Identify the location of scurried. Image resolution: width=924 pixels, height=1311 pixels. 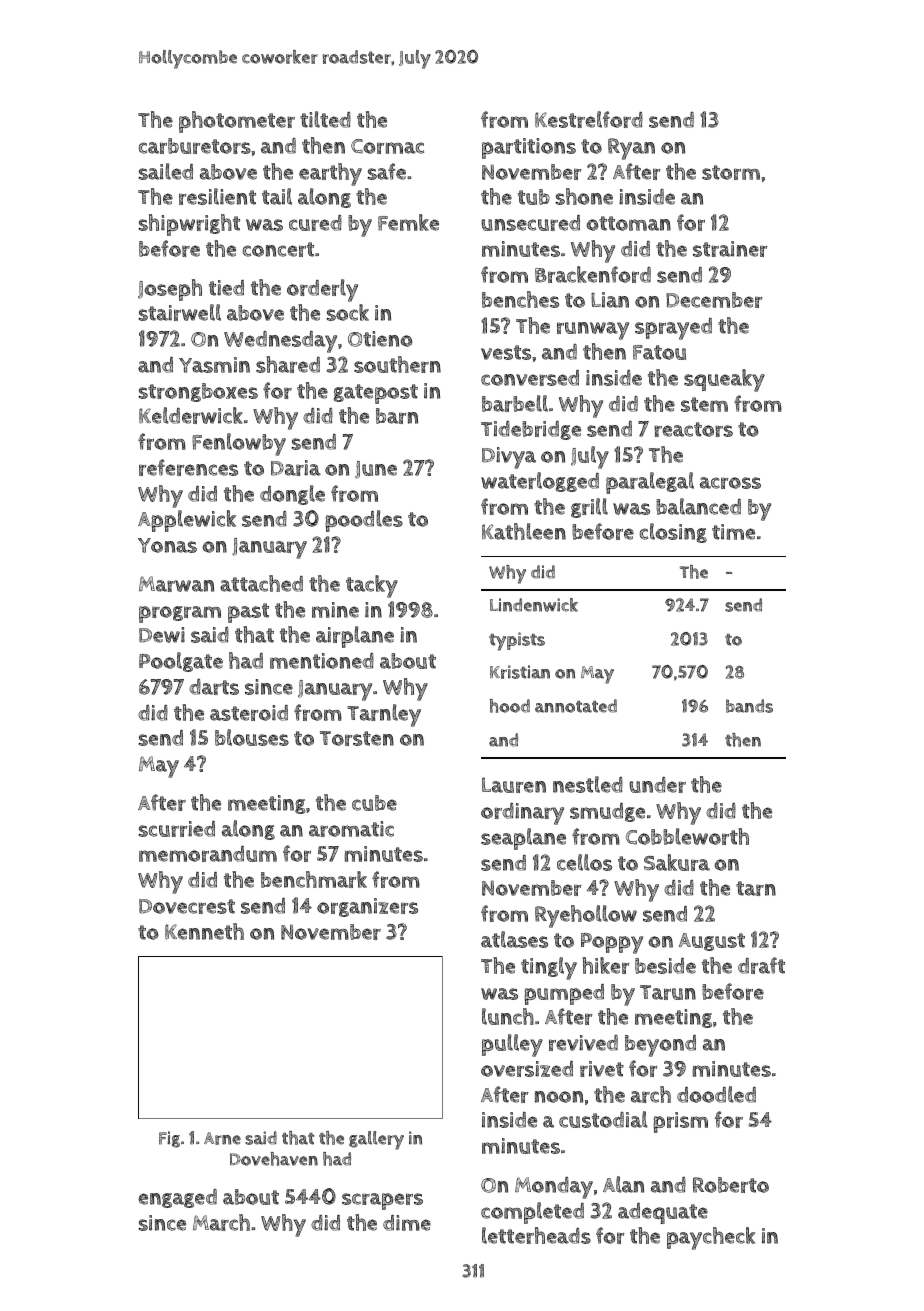
(177, 829).
